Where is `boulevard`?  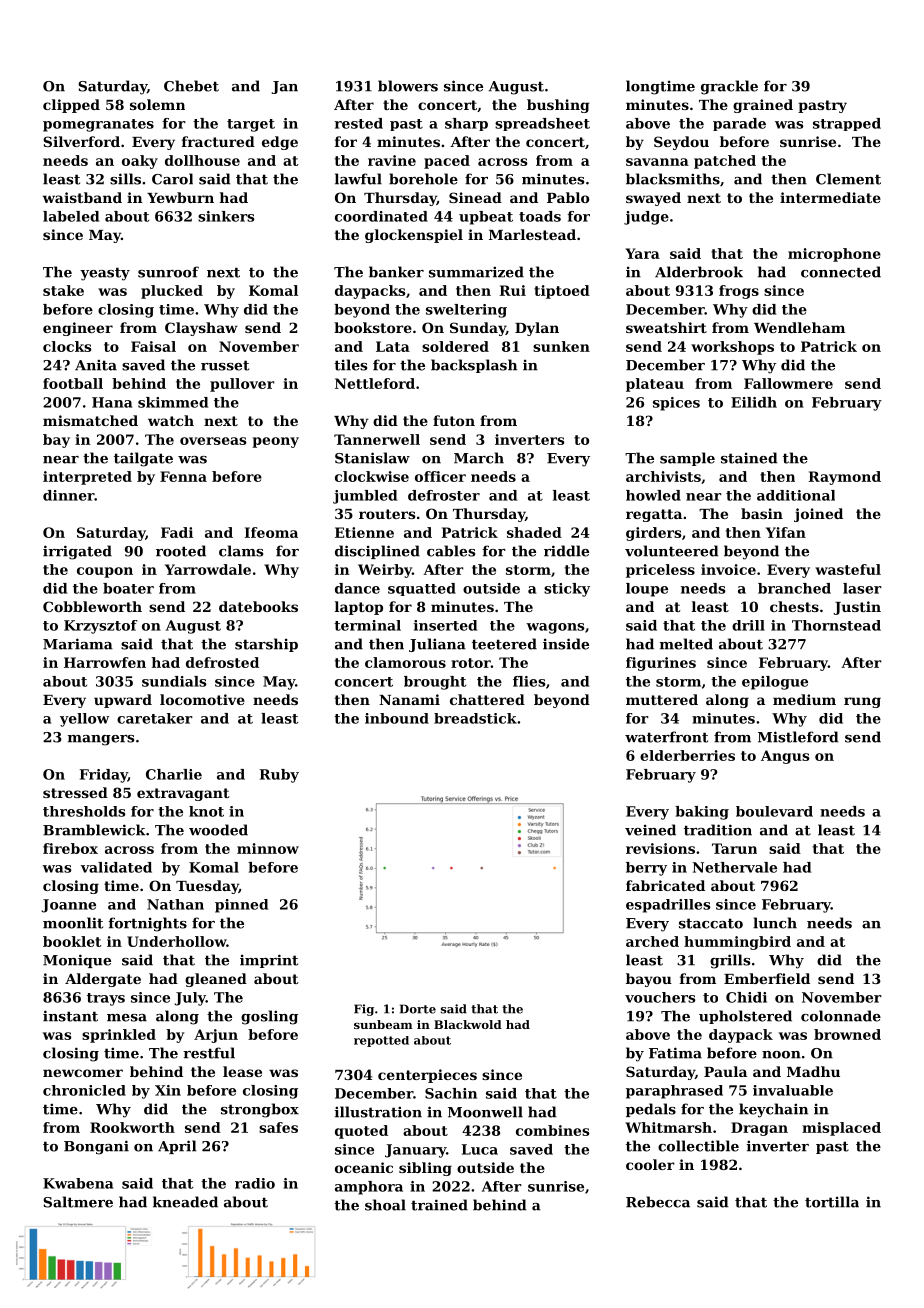 boulevard is located at coordinates (774, 811).
